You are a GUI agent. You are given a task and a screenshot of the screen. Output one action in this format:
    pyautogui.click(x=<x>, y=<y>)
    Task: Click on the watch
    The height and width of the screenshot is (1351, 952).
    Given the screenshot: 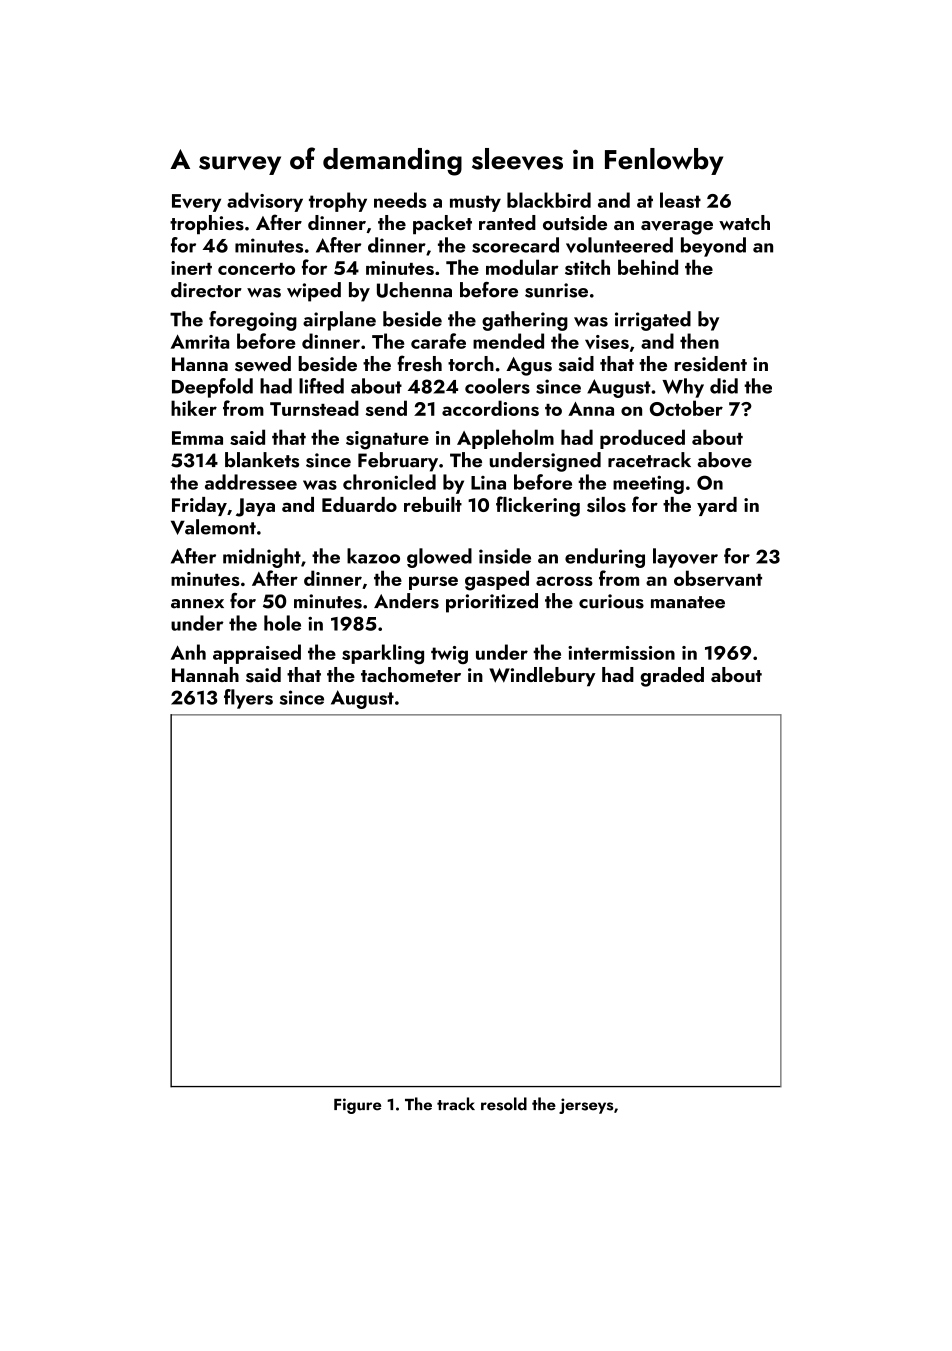 What is the action you would take?
    pyautogui.click(x=744, y=222)
